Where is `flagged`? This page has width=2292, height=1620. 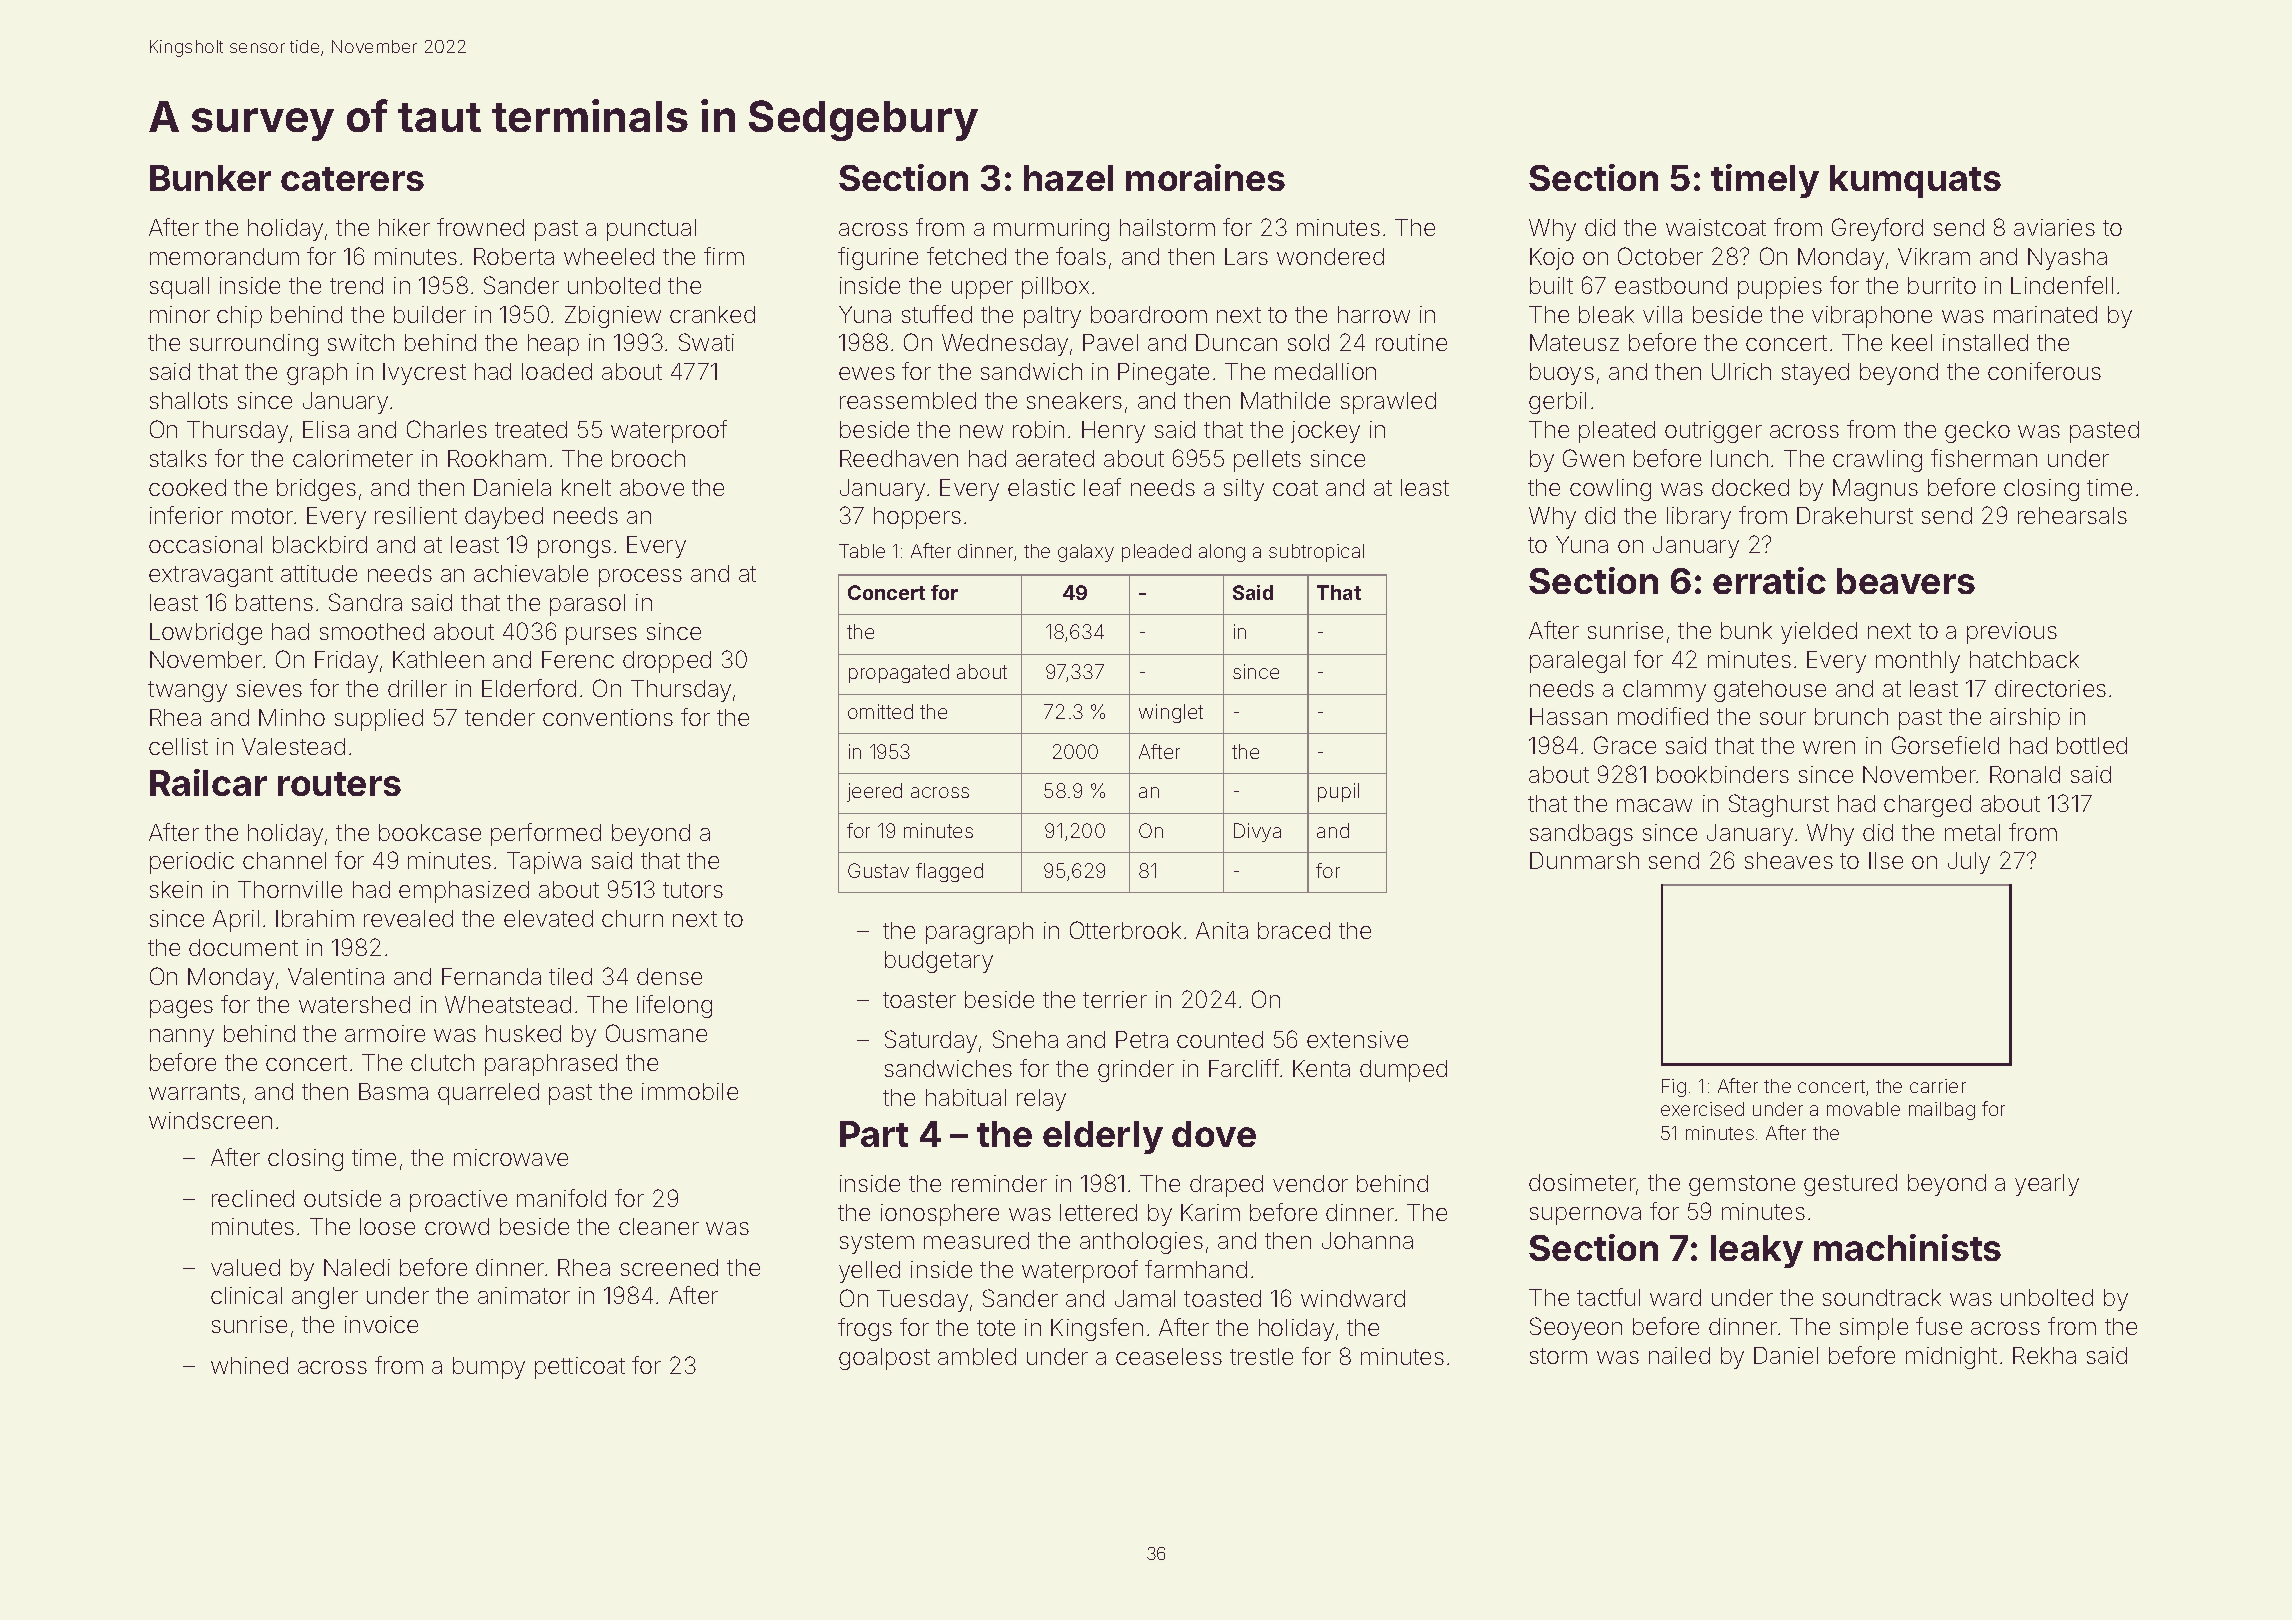 flagged is located at coordinates (949, 872).
